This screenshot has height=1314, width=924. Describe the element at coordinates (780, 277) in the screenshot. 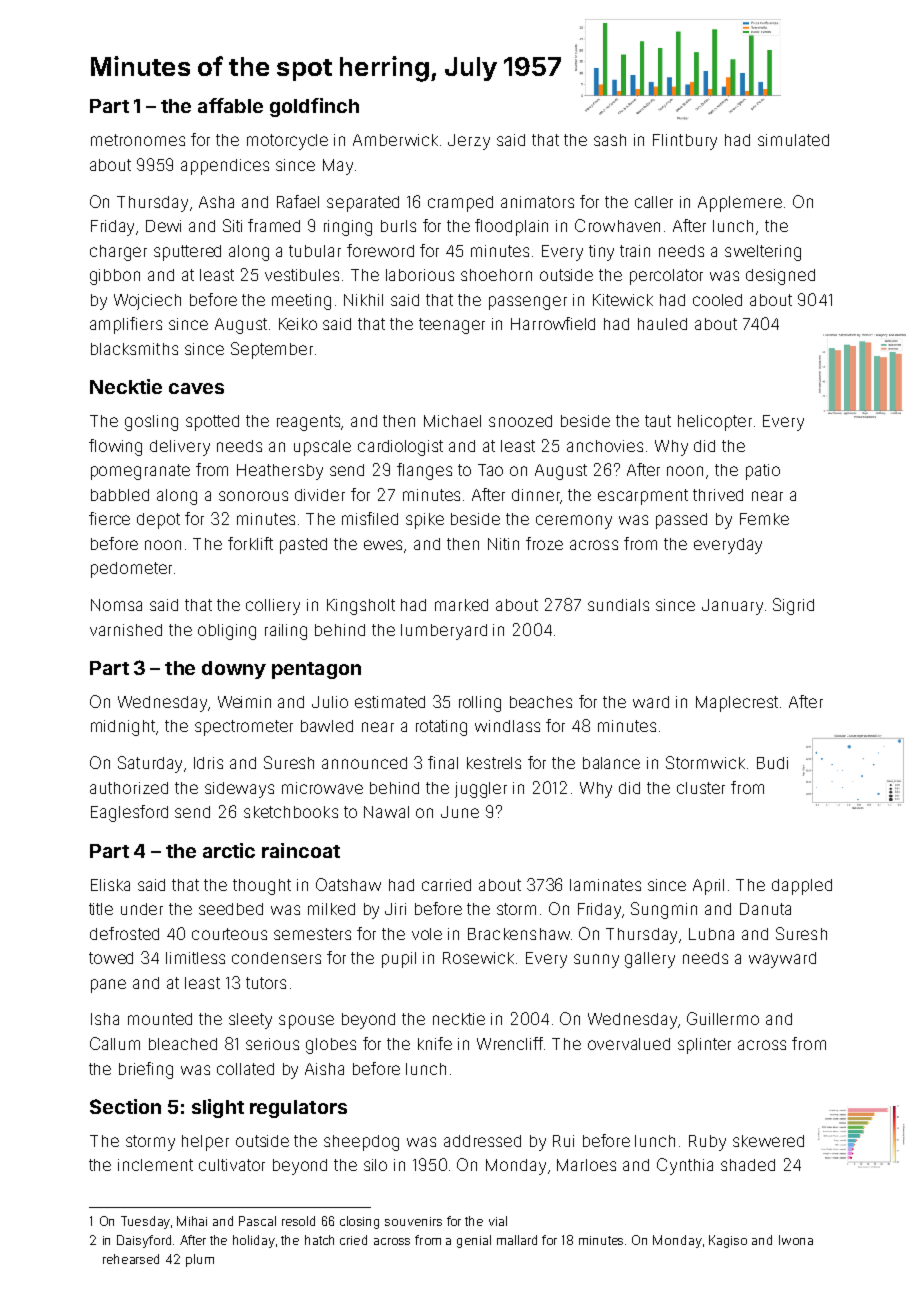

I see `designed` at that location.
